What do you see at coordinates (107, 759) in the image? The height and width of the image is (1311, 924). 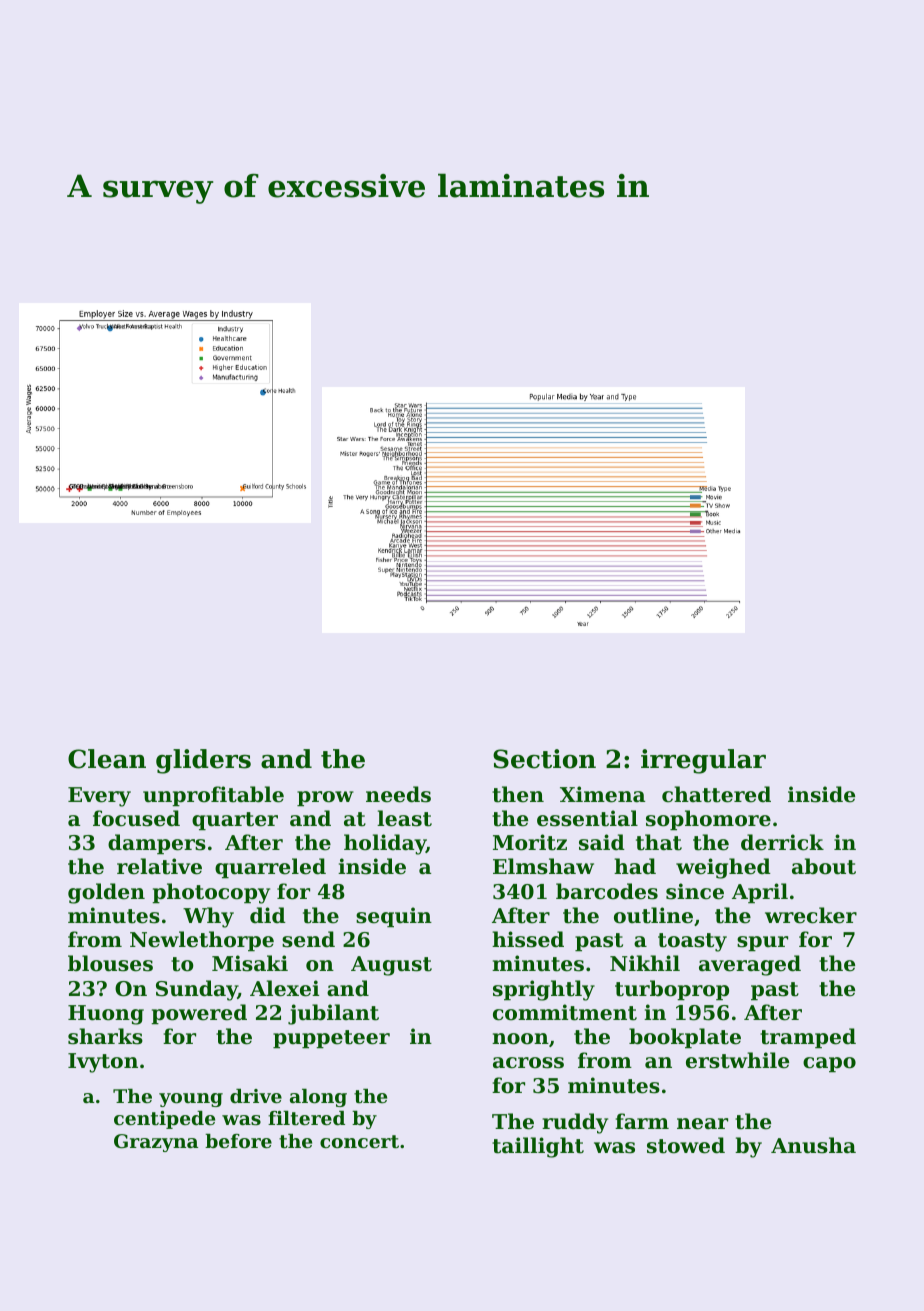 I see `Clean` at bounding box center [107, 759].
